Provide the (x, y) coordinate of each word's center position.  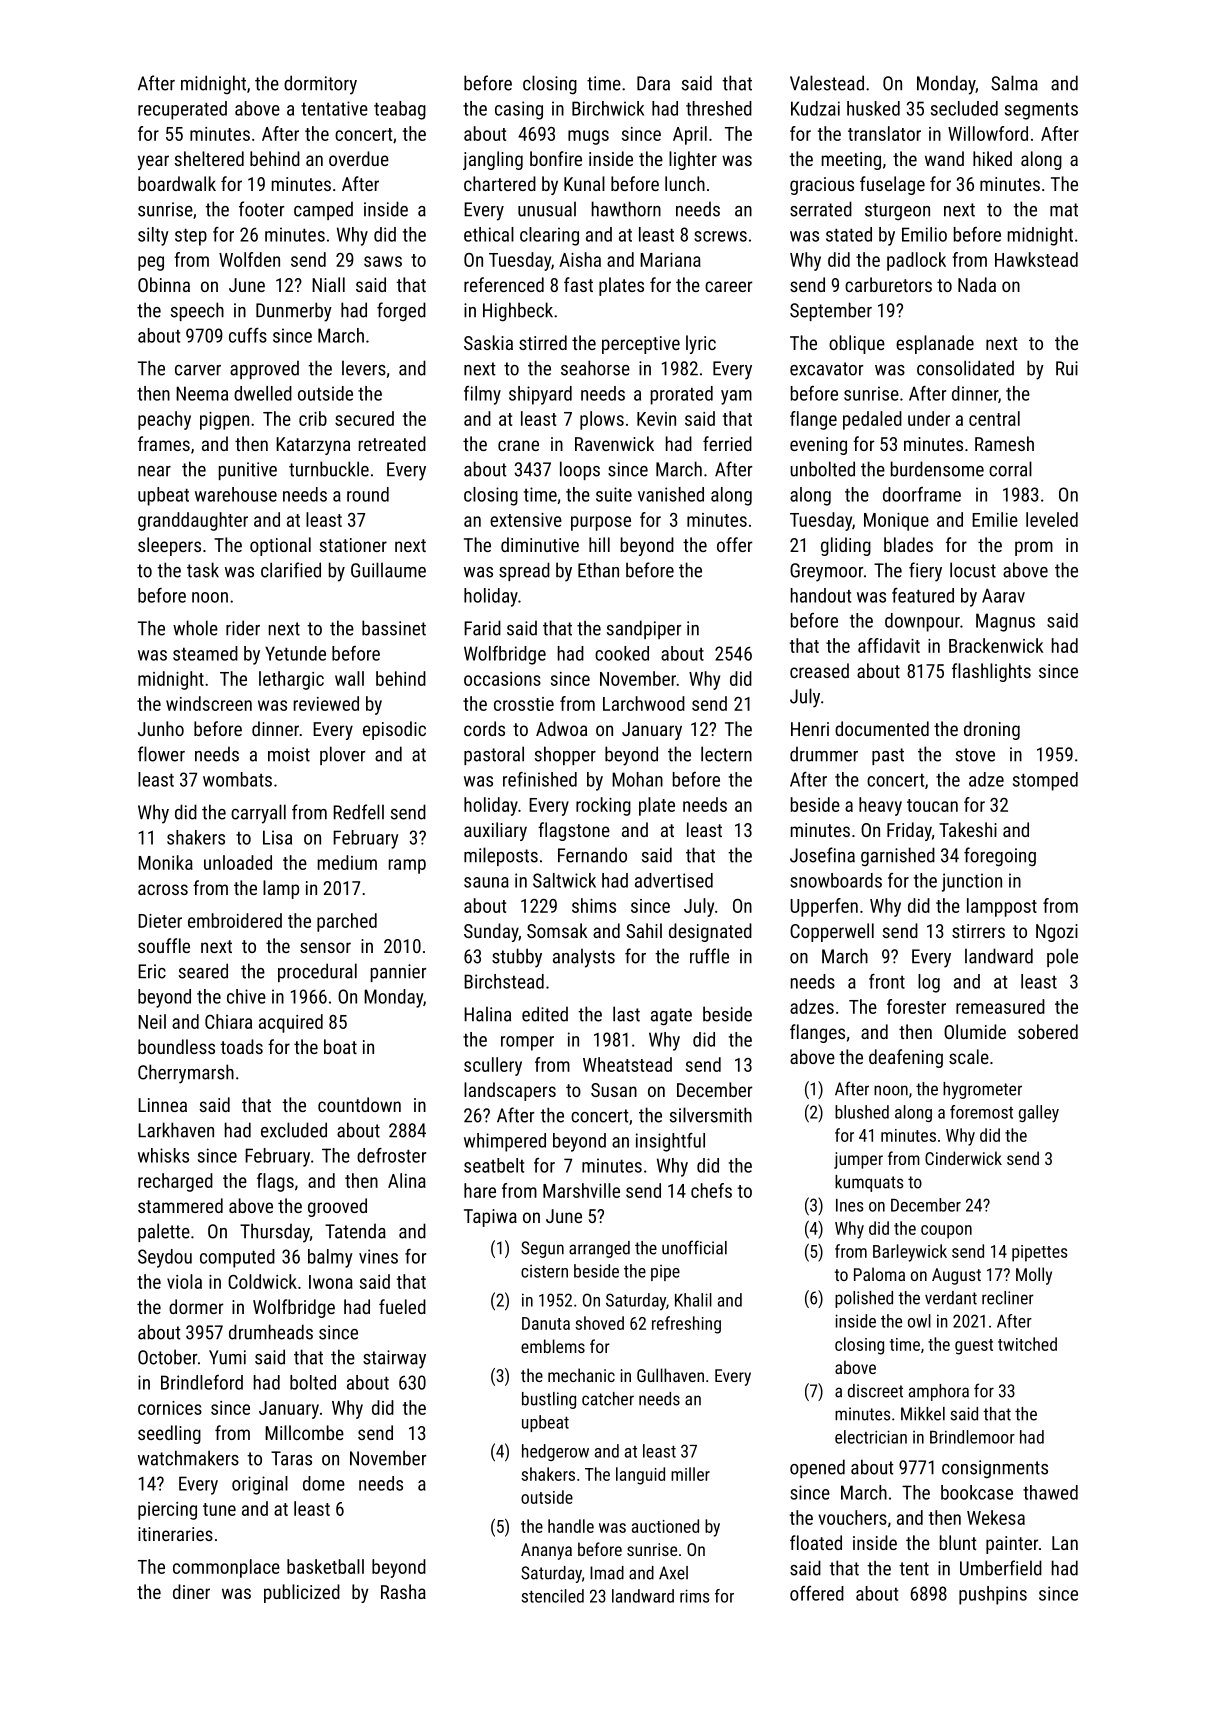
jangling (493, 160)
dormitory (320, 85)
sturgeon (897, 212)
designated (710, 932)
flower (161, 754)
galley (1039, 1114)
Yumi (227, 1357)
